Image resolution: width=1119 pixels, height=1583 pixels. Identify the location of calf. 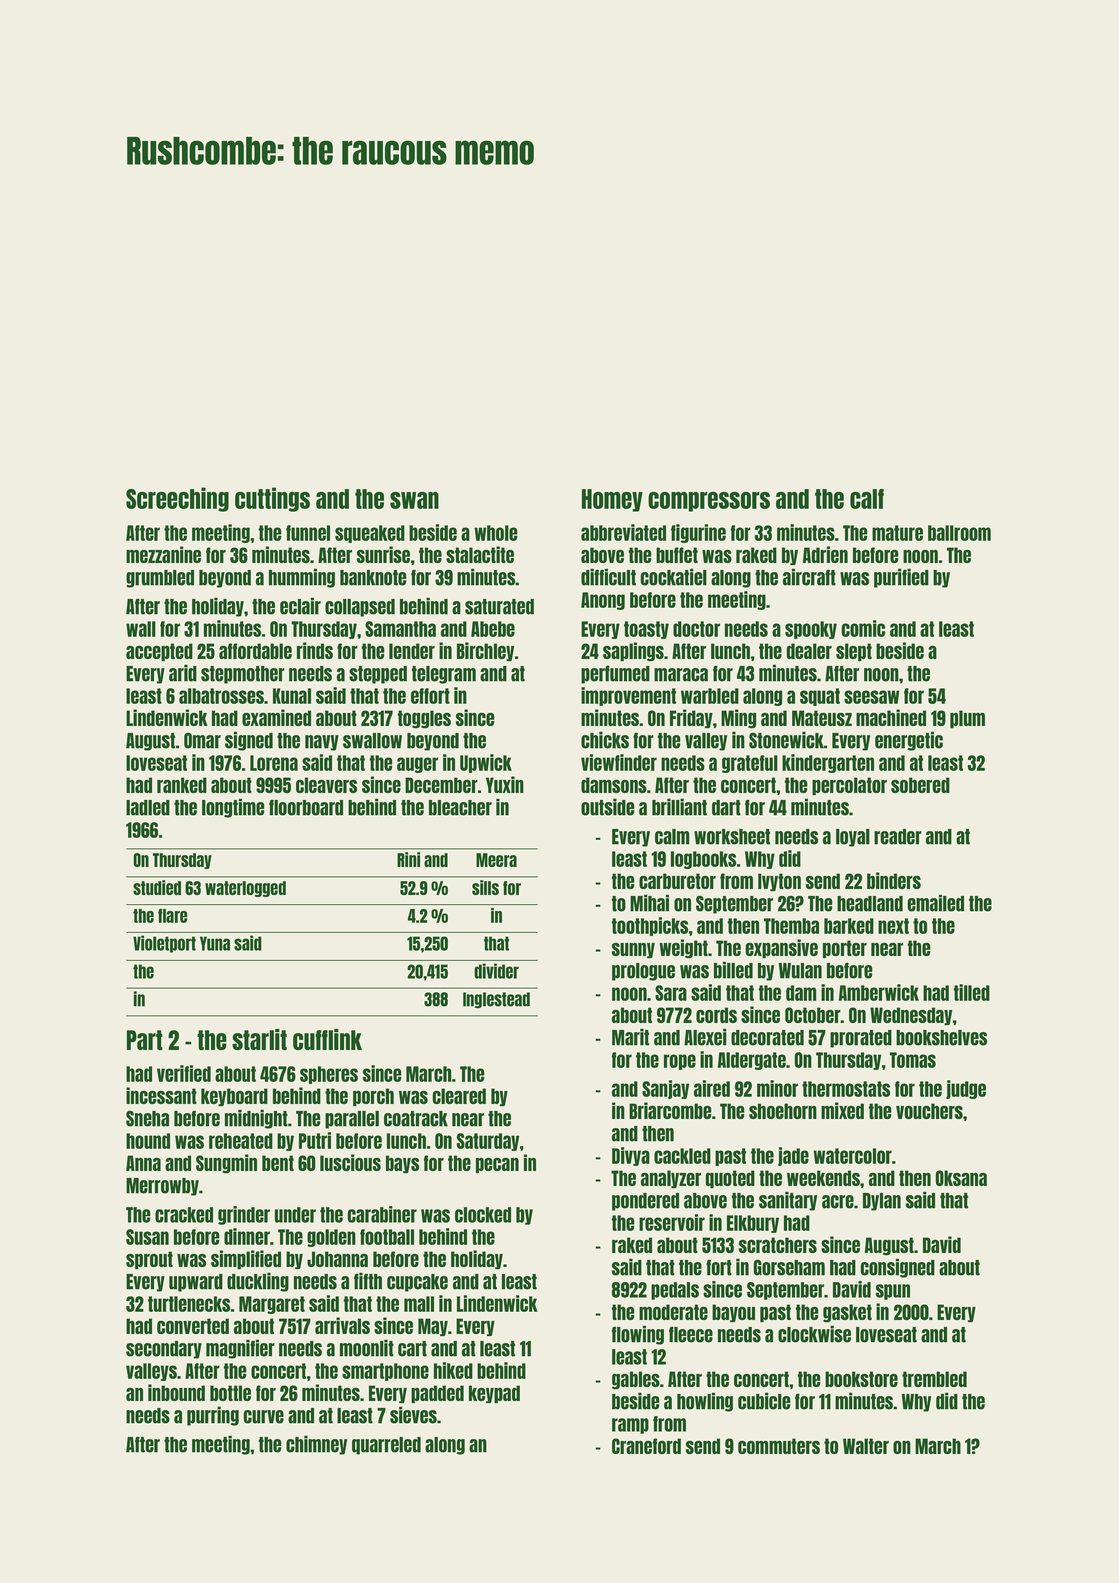
(867, 499).
